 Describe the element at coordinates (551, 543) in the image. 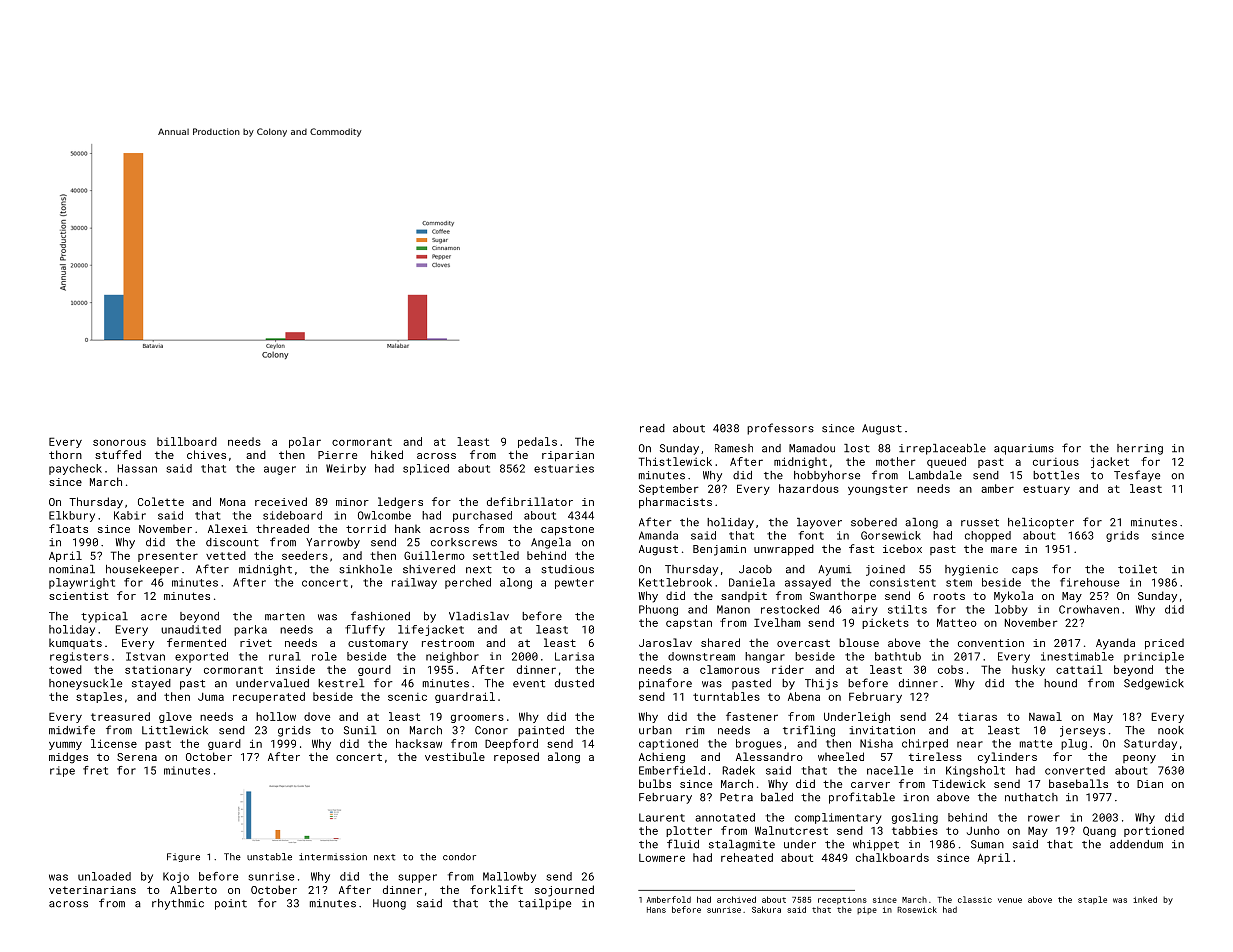

I see `Angela` at that location.
